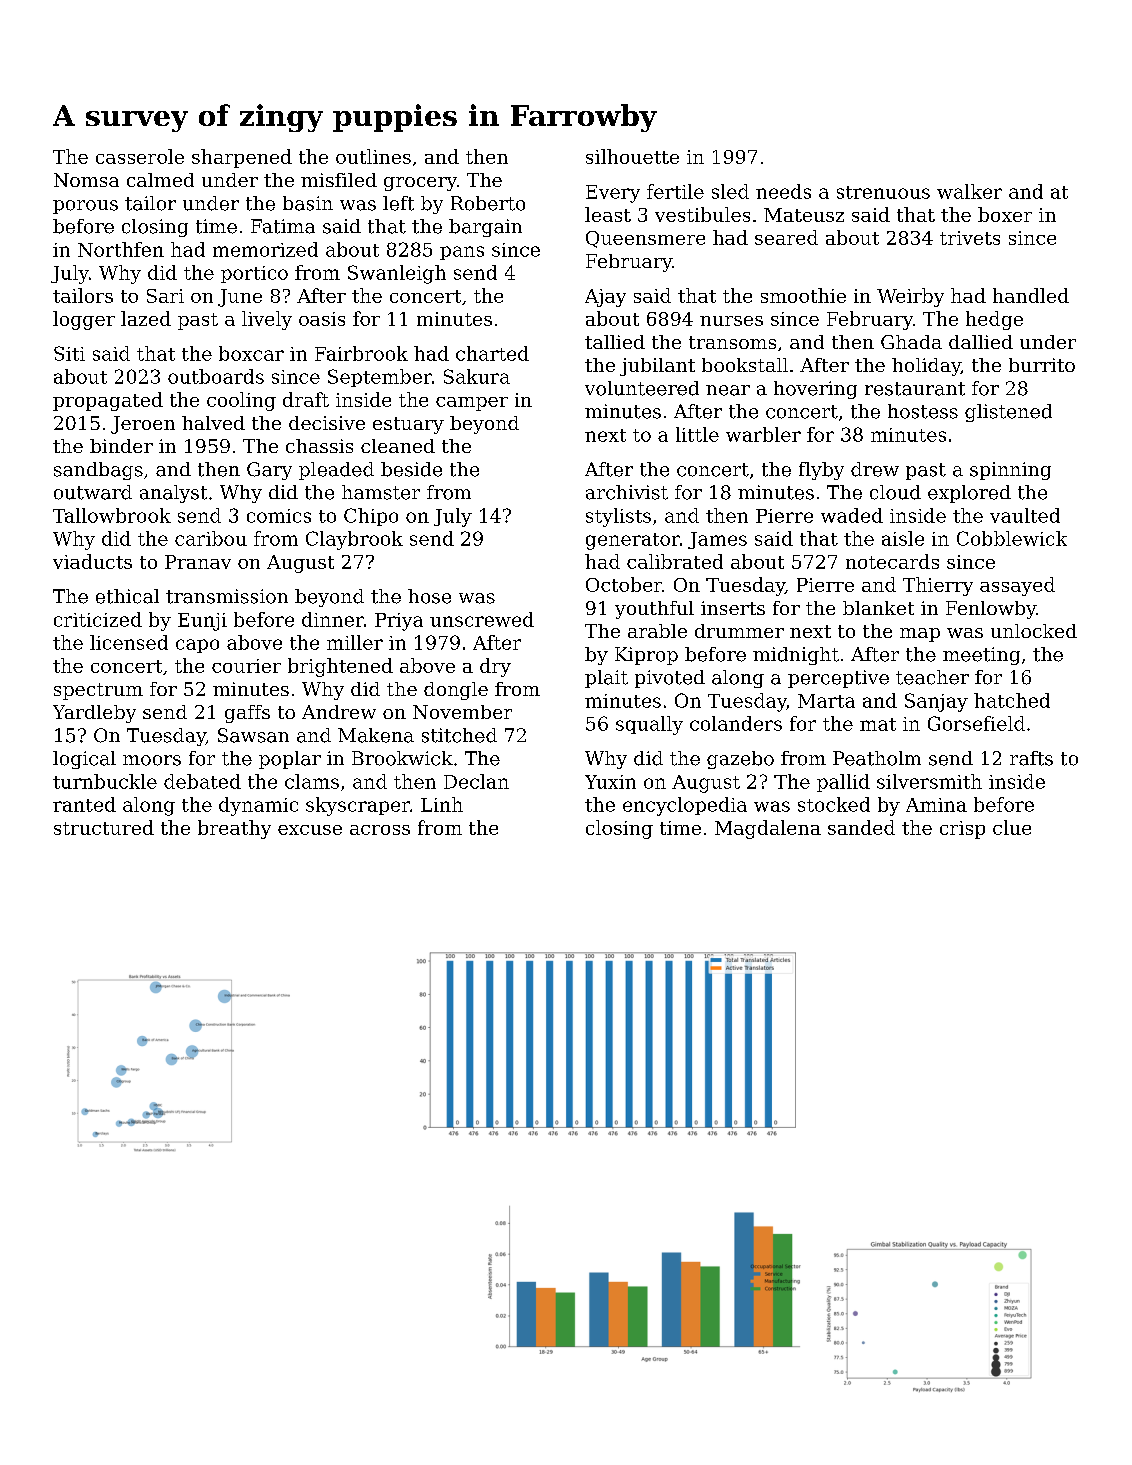  What do you see at coordinates (398, 203) in the image?
I see `left` at bounding box center [398, 203].
